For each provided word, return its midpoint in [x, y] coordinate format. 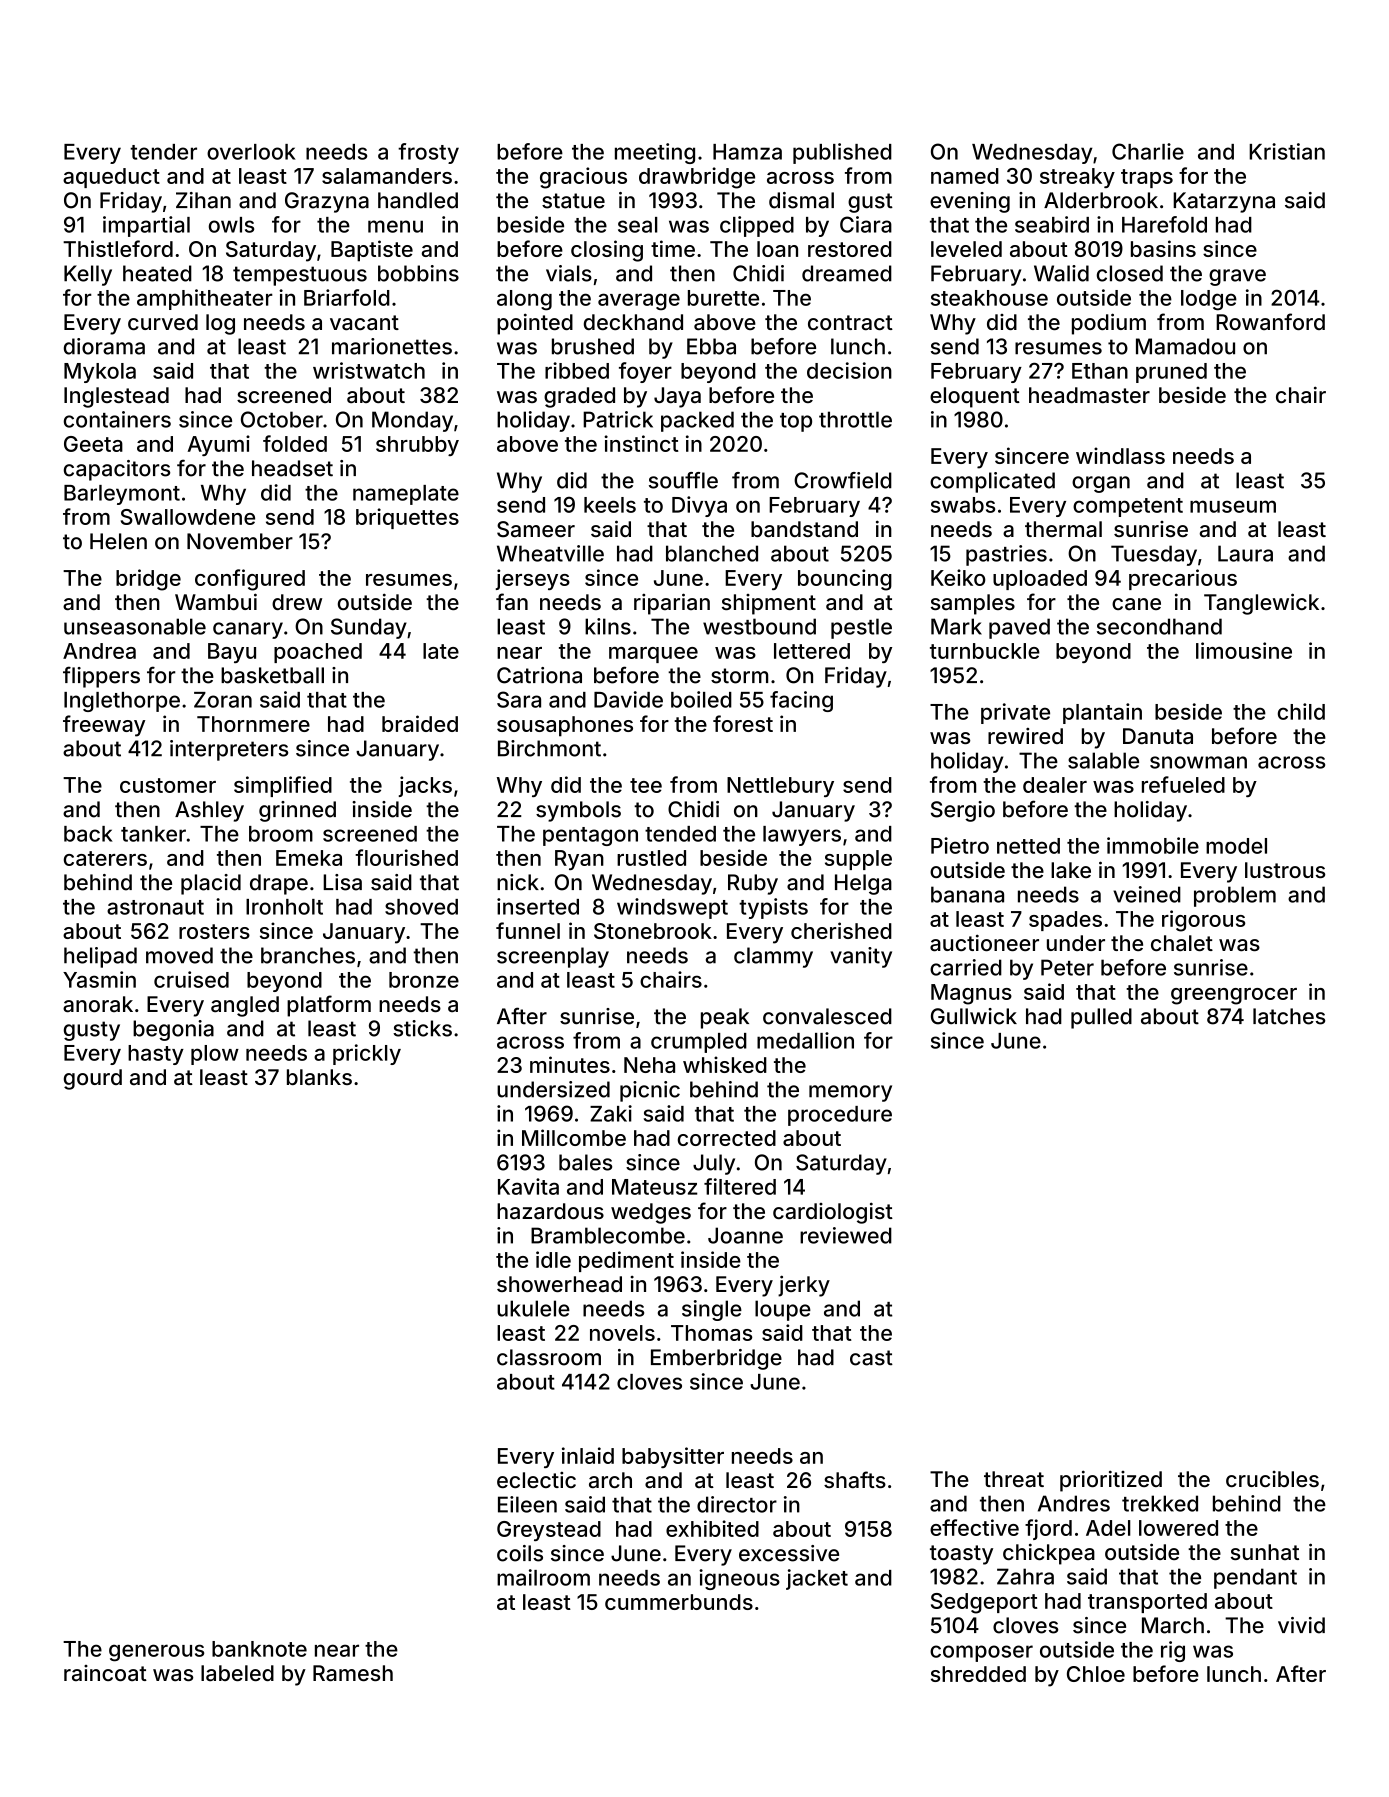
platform [329, 1006]
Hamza [747, 152]
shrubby [417, 446]
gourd [93, 1079]
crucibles [1272, 1479]
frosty [428, 153]
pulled [1101, 1018]
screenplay [553, 957]
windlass [1120, 455]
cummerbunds [679, 1602]
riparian [672, 604]
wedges [651, 1213]
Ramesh [353, 1673]
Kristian [1287, 151]
